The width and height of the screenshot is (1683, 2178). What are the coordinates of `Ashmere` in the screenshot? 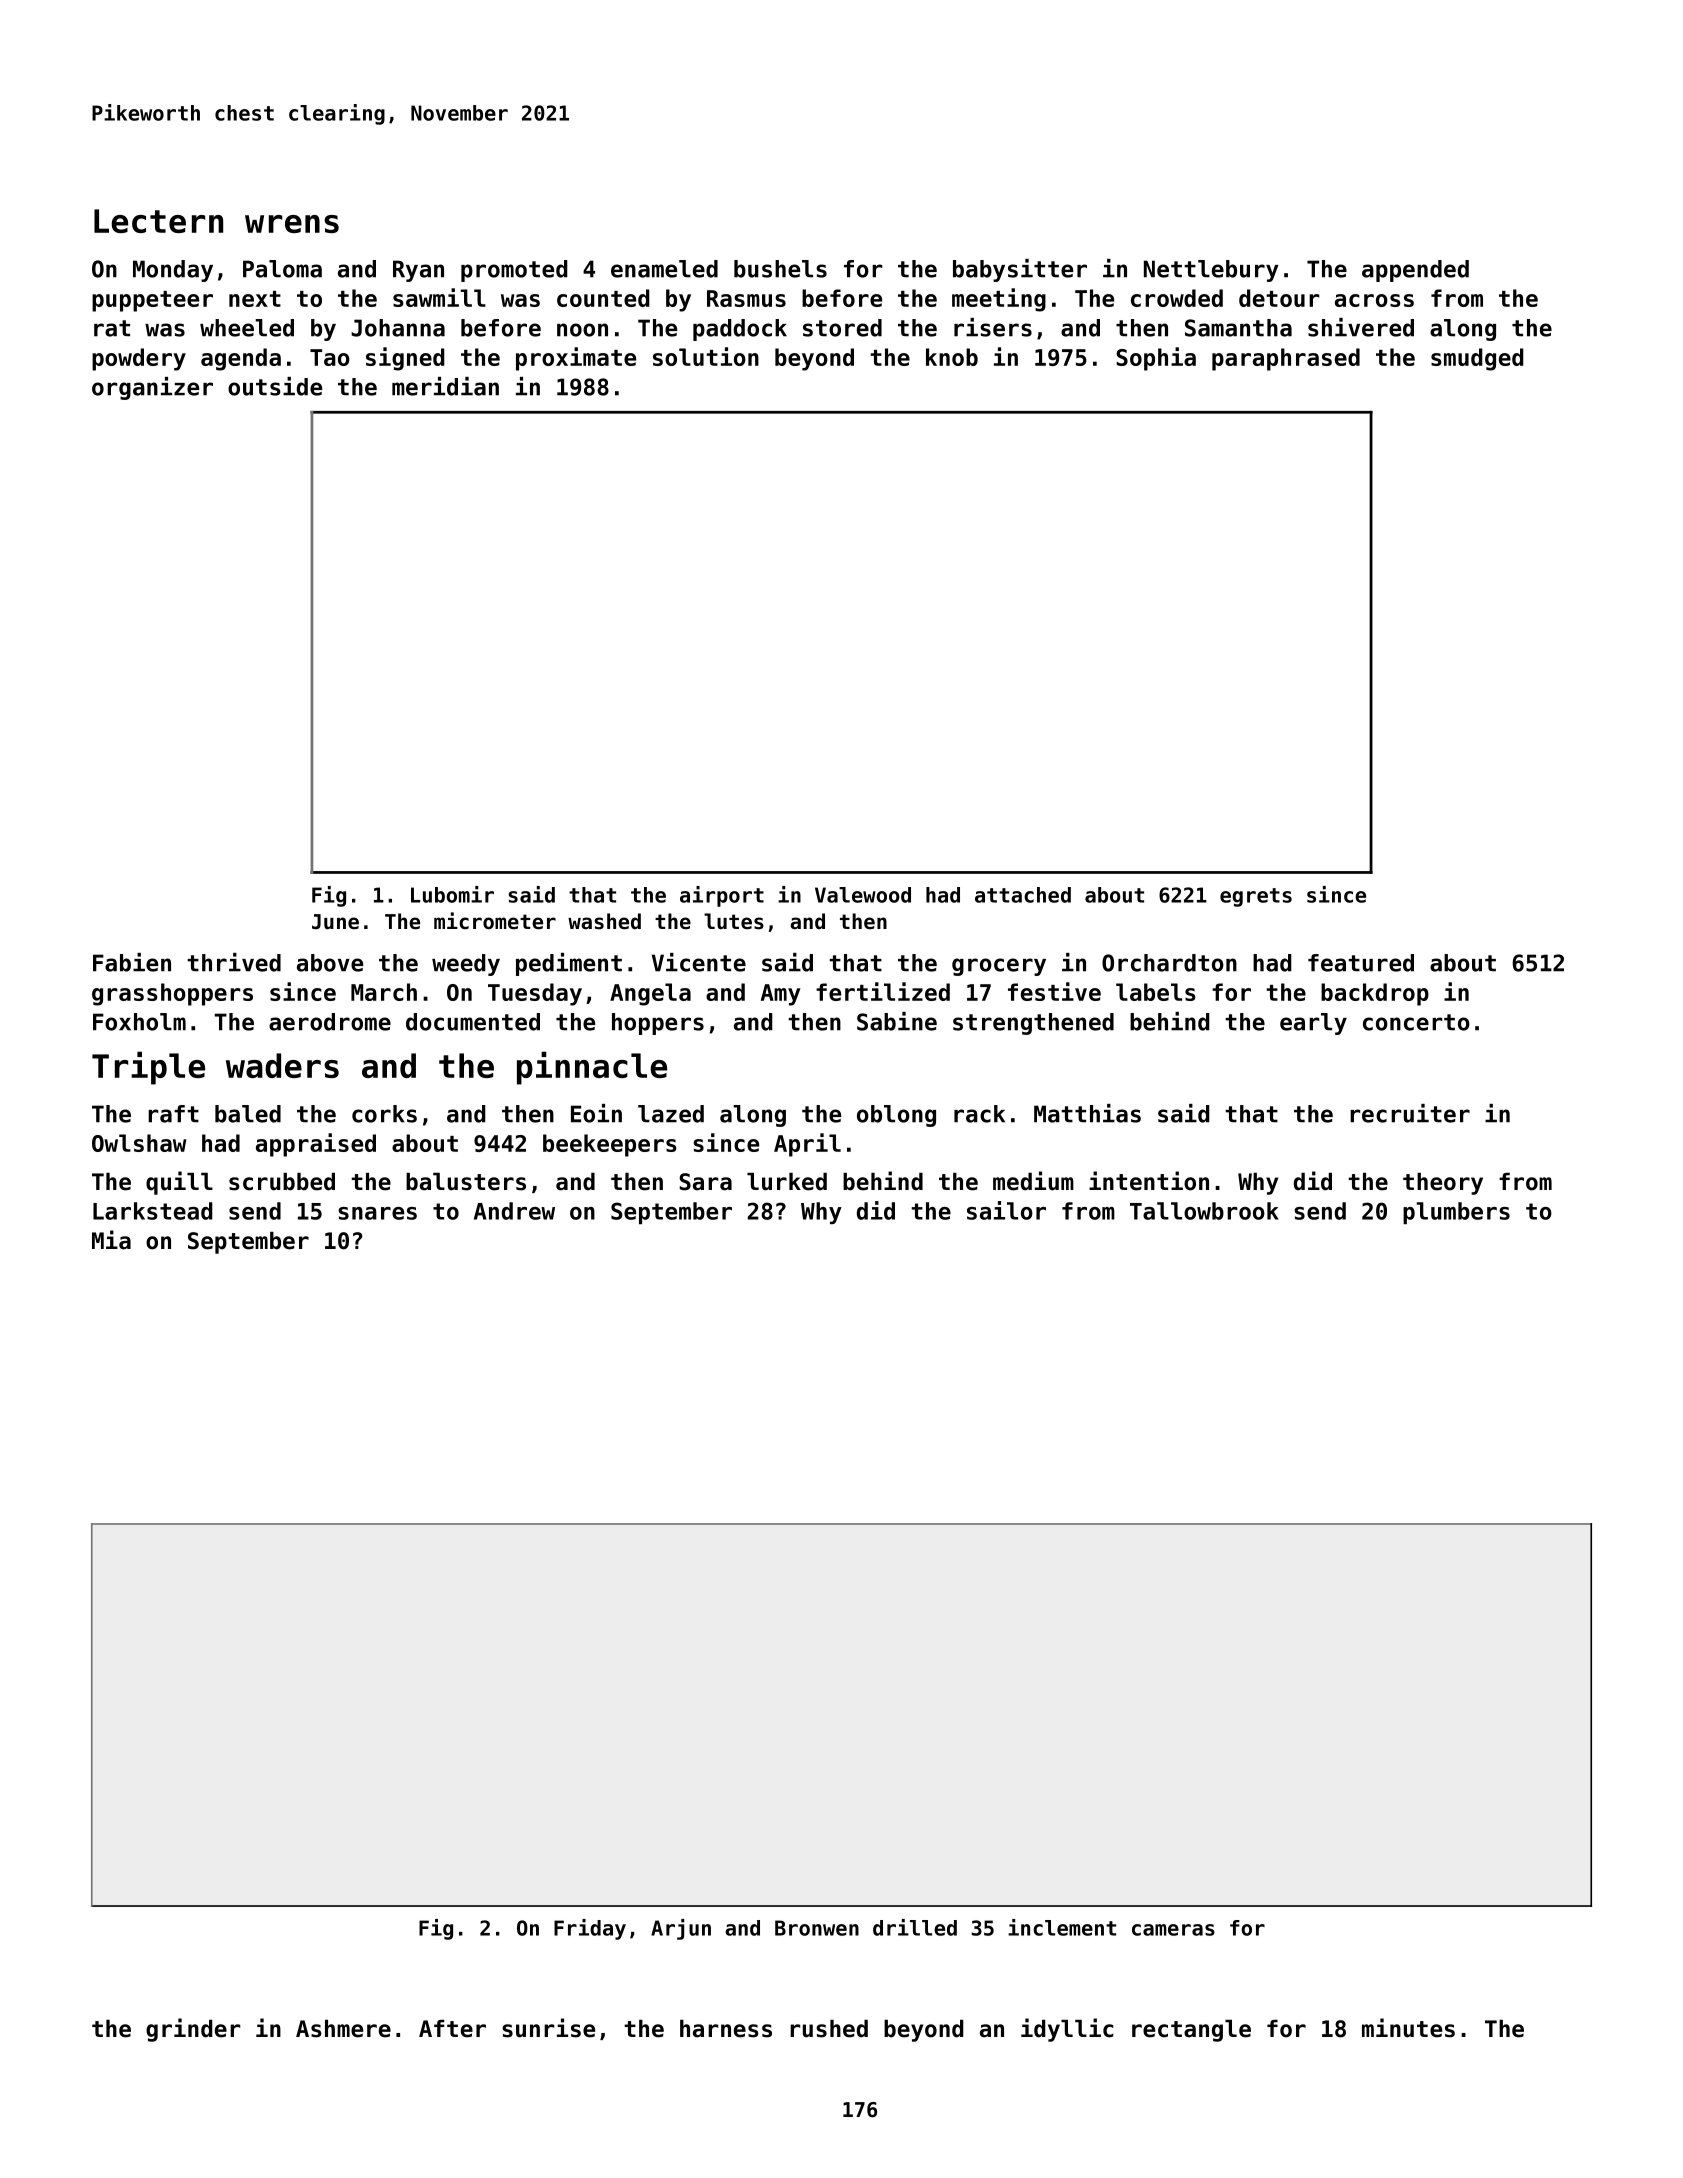 It's located at (343, 2029).
